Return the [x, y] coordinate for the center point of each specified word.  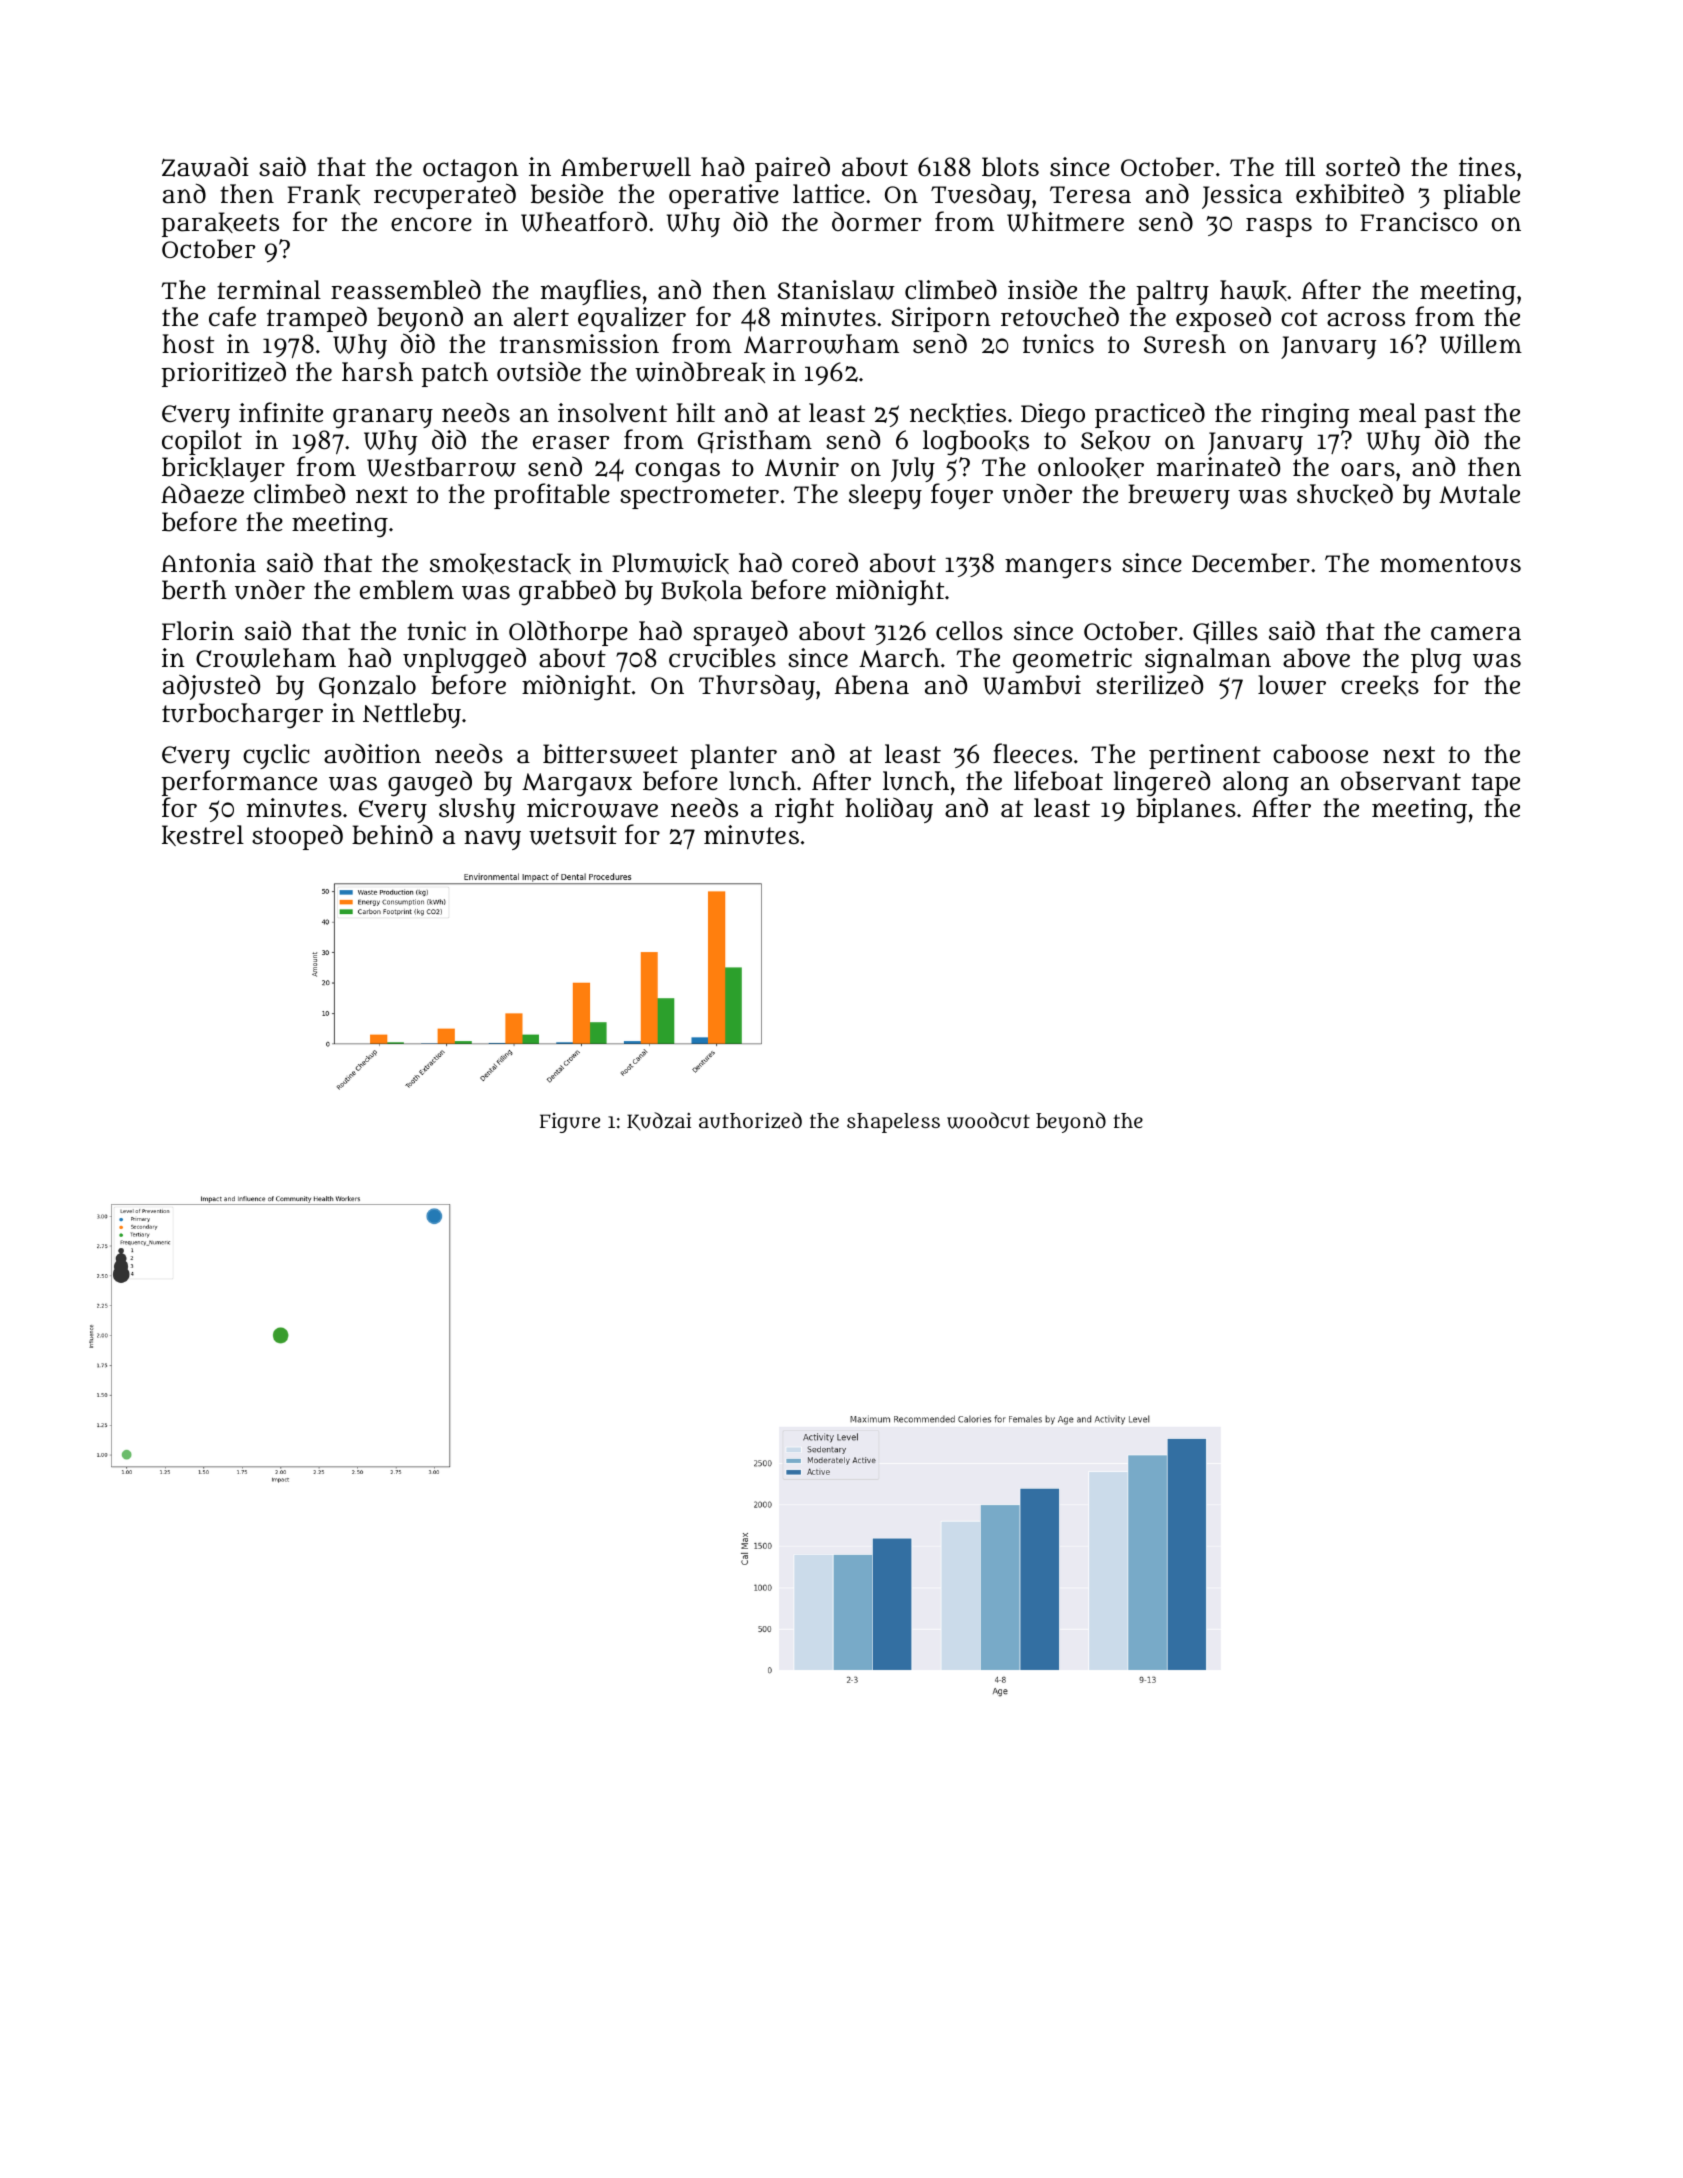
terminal [269, 290]
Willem [1481, 344]
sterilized [1149, 685]
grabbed [567, 592]
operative [724, 196]
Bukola [701, 590]
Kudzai [659, 1121]
